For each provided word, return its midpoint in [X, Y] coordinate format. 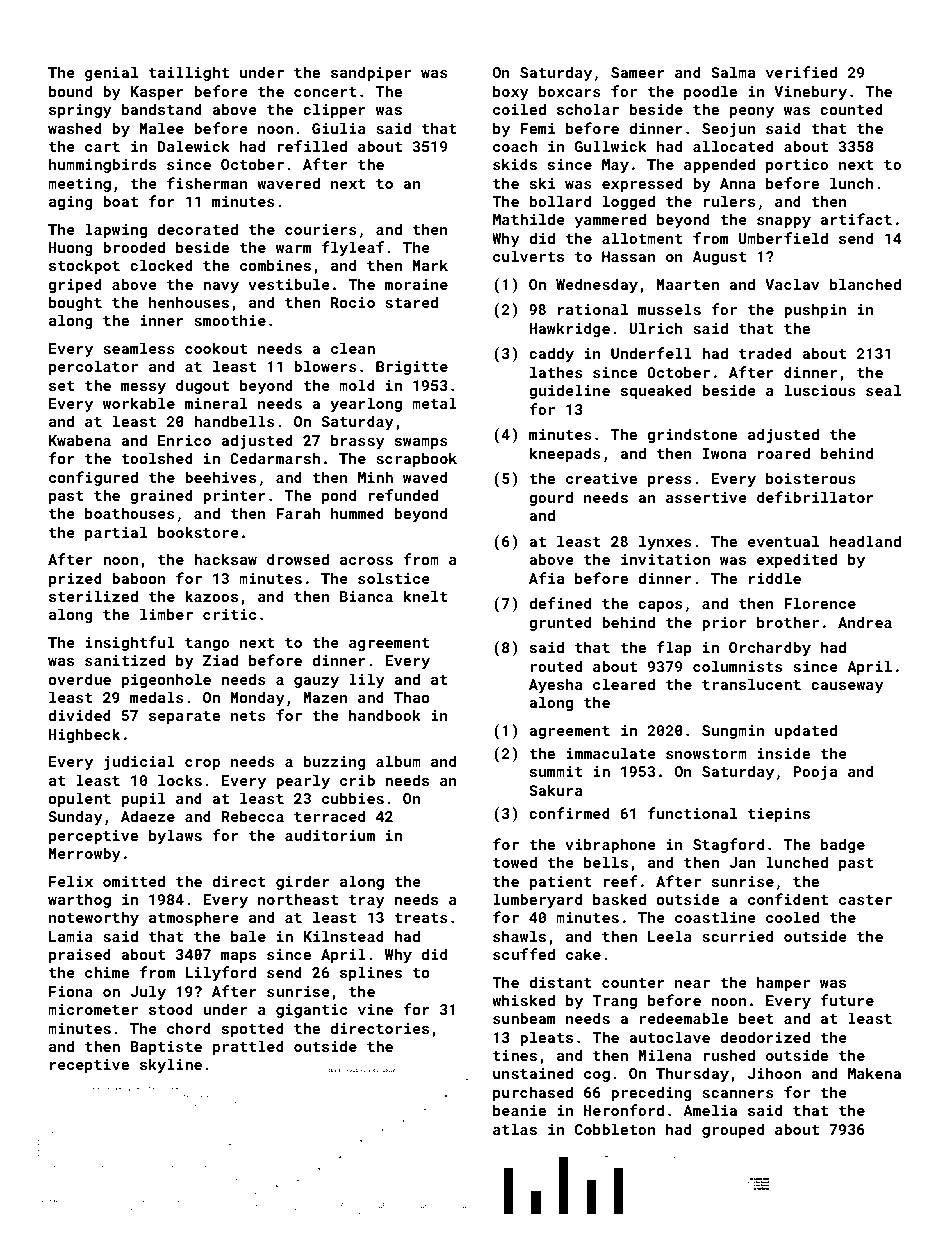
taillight [189, 73]
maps [238, 957]
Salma [733, 72]
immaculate [611, 753]
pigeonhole [166, 680]
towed [515, 862]
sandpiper [371, 73]
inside [784, 753]
